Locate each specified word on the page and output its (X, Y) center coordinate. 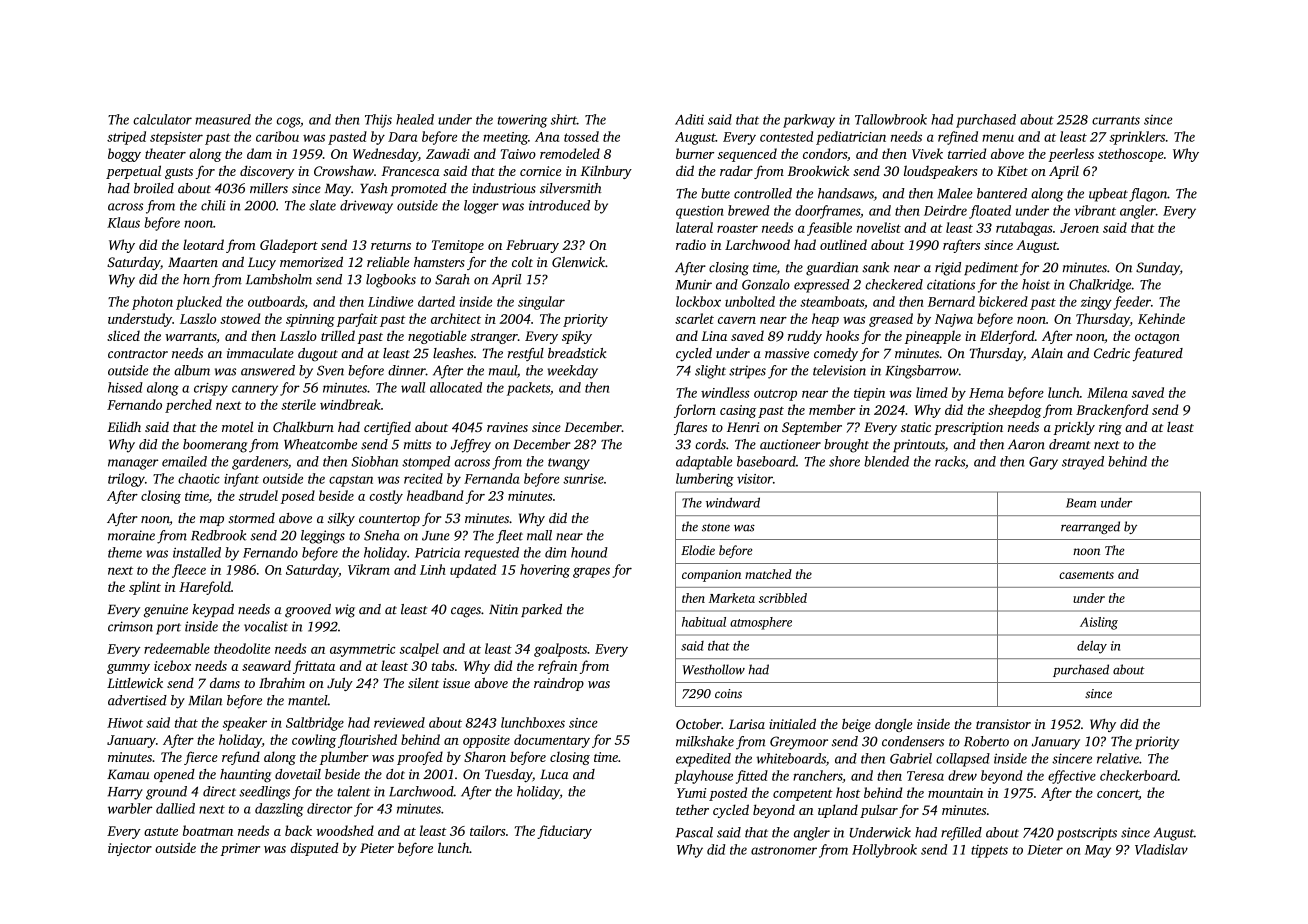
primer (240, 849)
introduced (559, 205)
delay (1092, 647)
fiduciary (564, 832)
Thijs (378, 121)
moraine (131, 535)
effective (1072, 777)
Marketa (732, 598)
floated (990, 212)
